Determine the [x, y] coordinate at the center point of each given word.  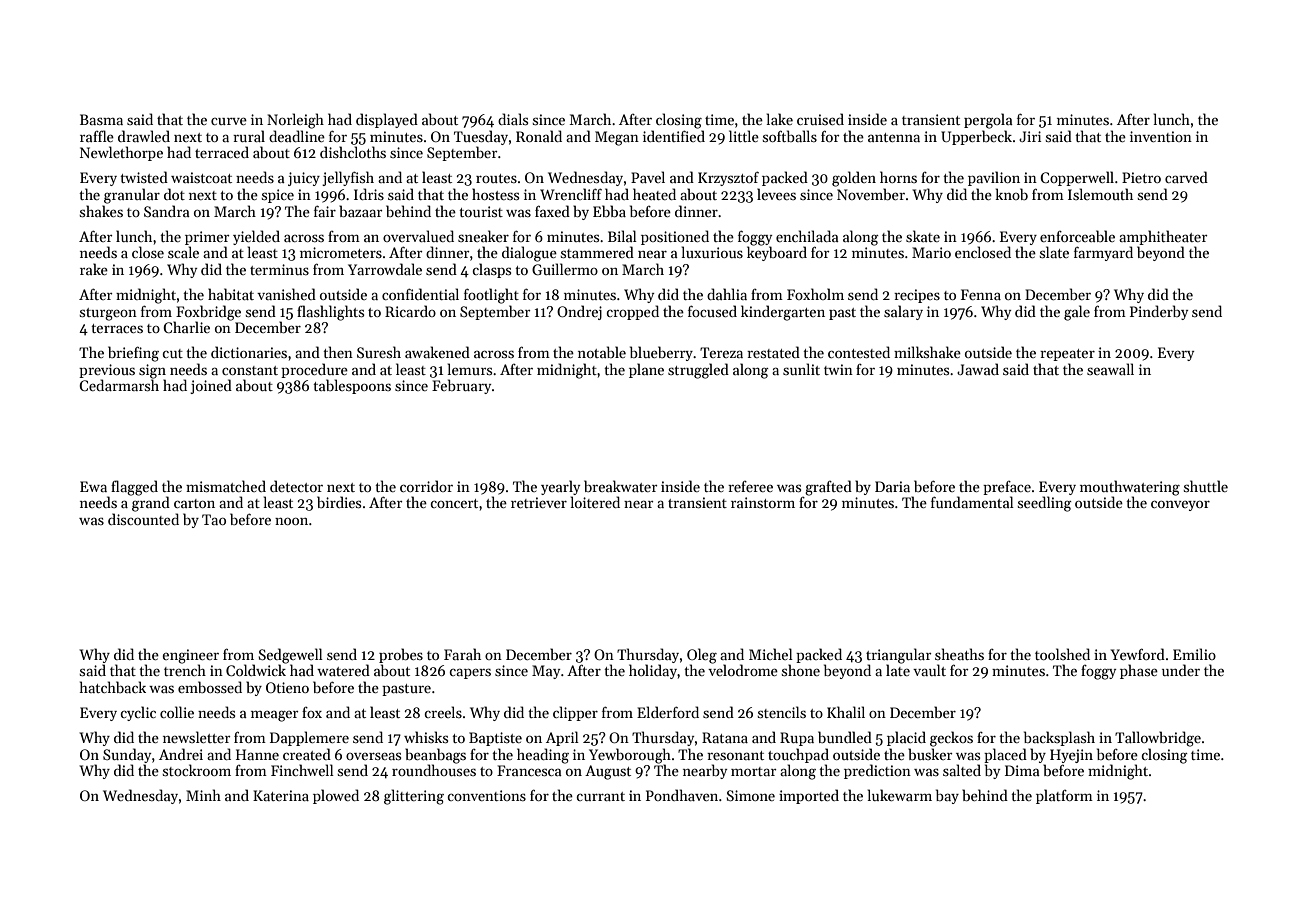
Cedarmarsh [119, 385]
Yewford [1138, 654]
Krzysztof [728, 178]
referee [750, 486]
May [546, 672]
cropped [632, 312]
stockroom [197, 770]
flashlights [330, 313]
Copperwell [1077, 178]
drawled [144, 136]
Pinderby [1159, 312]
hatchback [113, 687]
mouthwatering [1130, 488]
